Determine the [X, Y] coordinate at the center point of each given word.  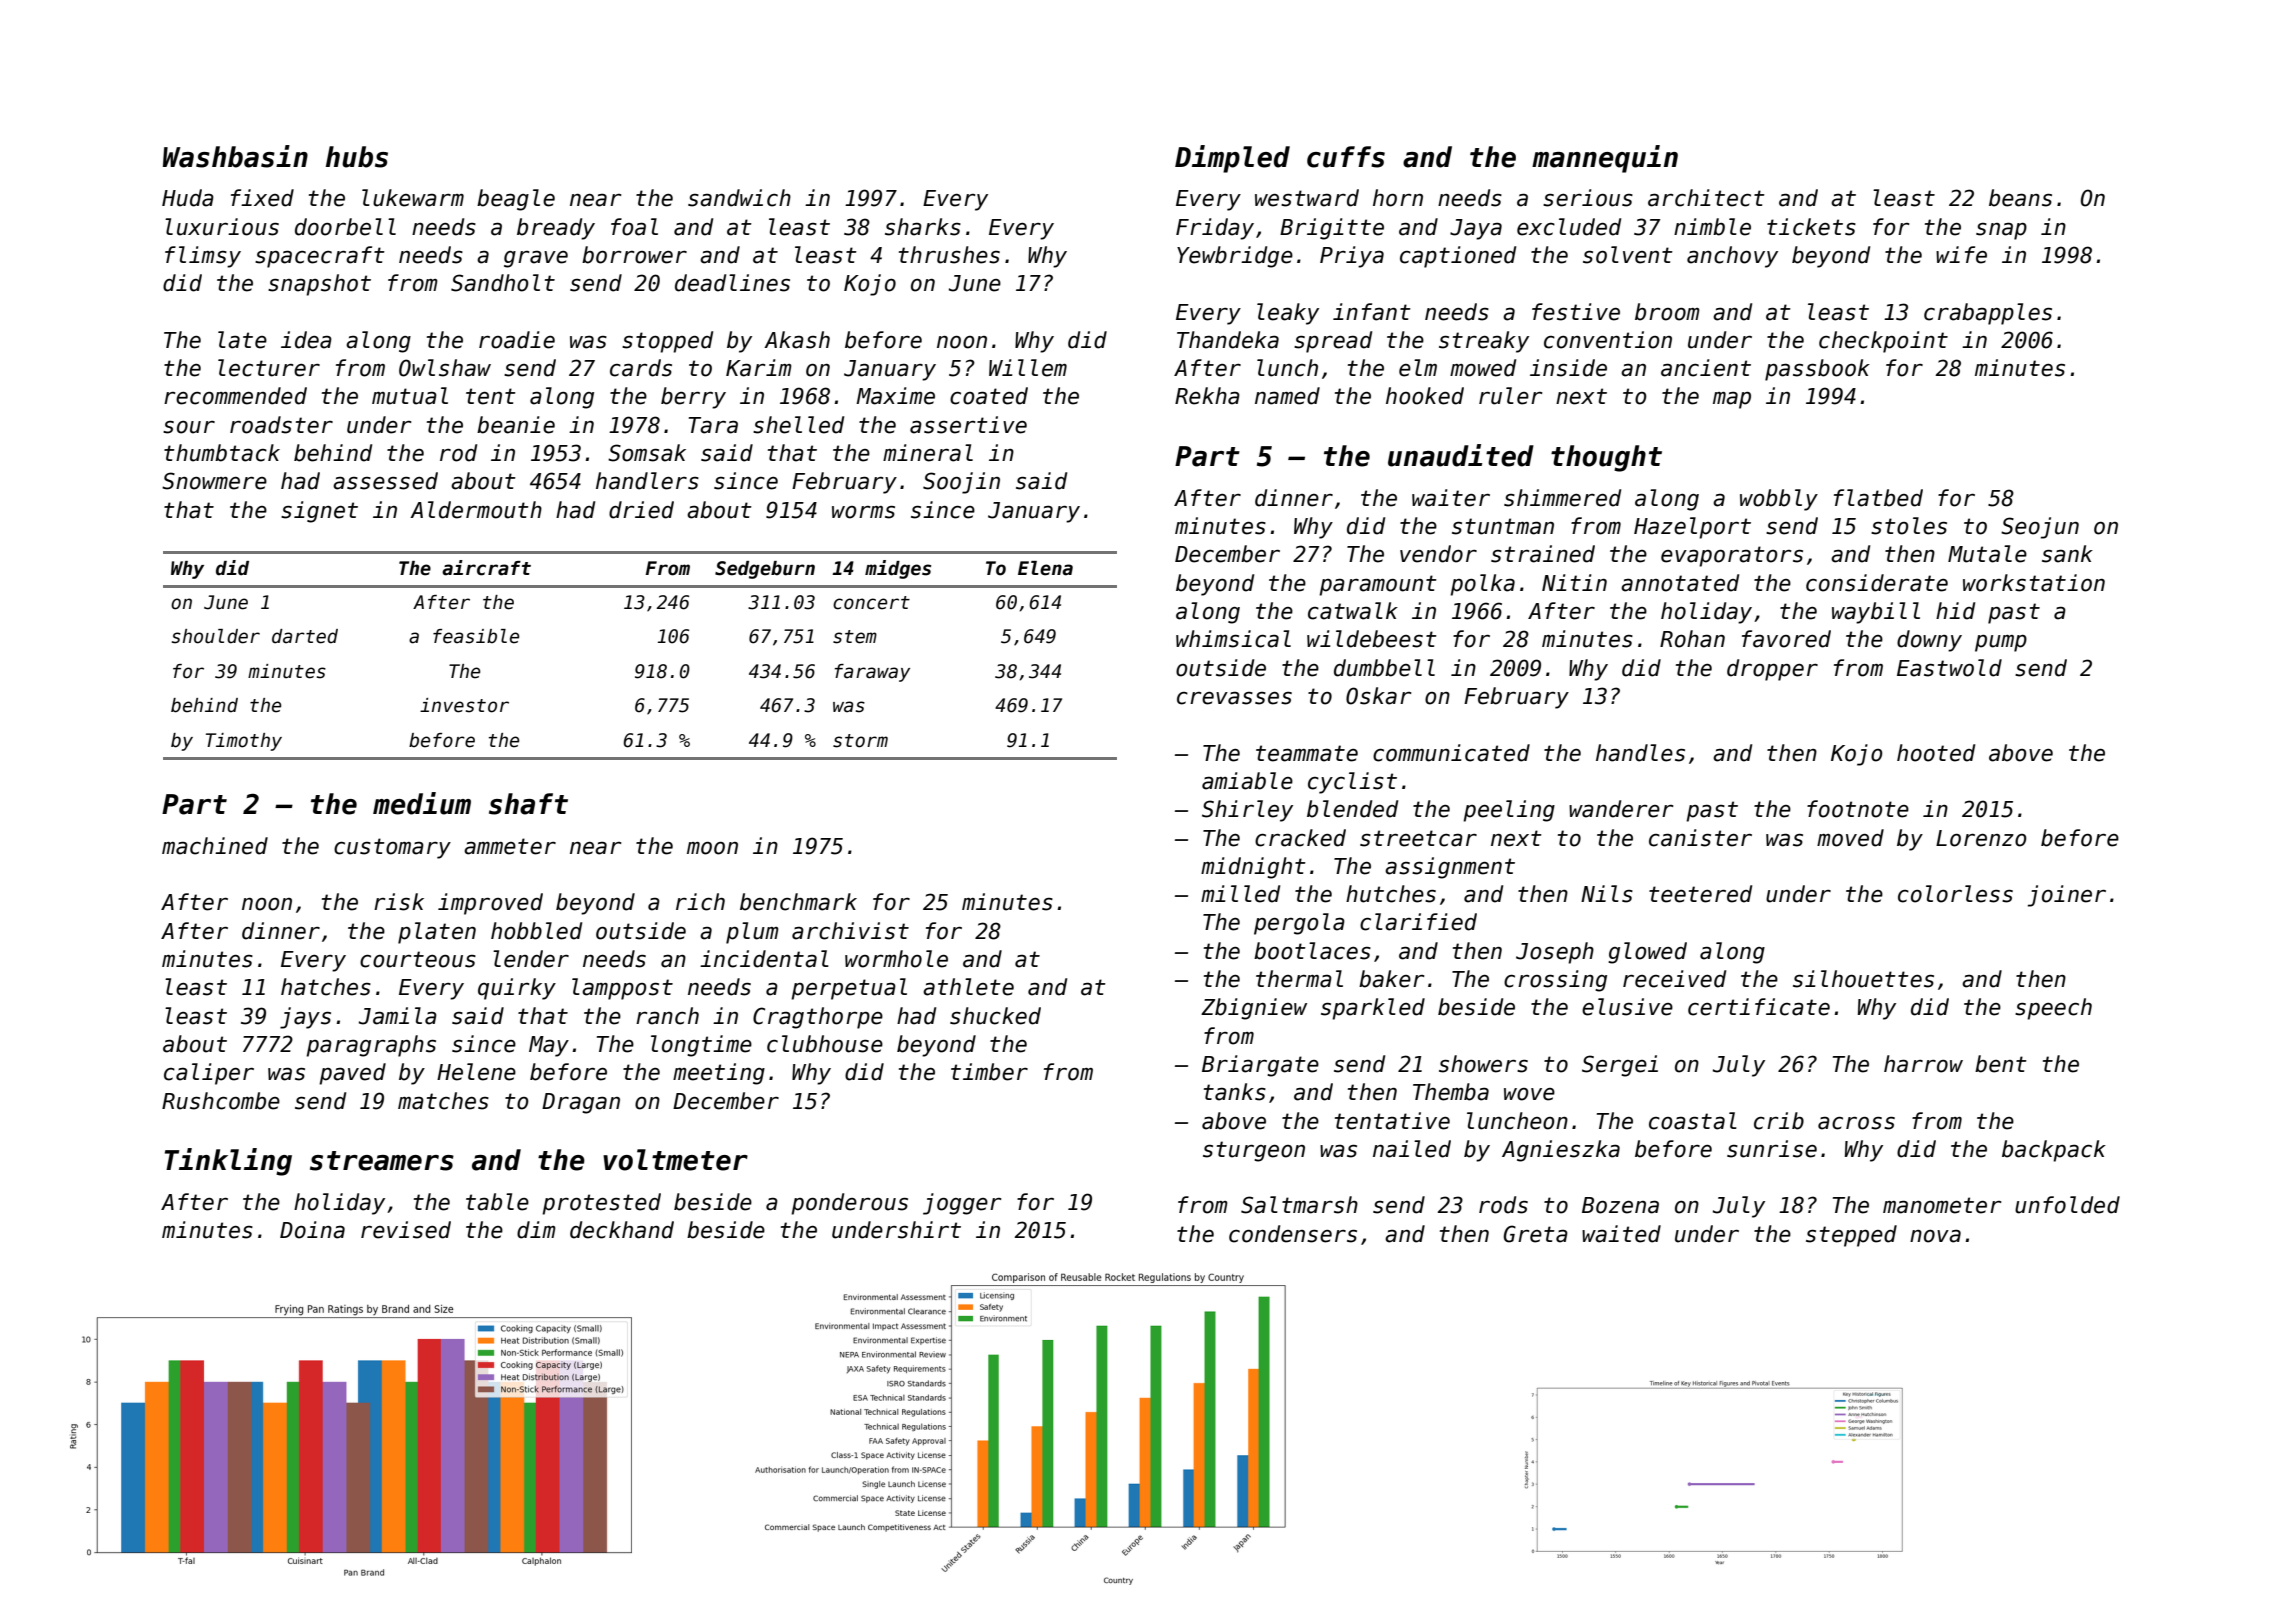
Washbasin [235, 156]
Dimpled [1232, 159]
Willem [1028, 368]
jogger [962, 1204]
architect [1706, 198]
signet [319, 512]
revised [406, 1230]
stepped [1851, 1236]
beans [2020, 198]
